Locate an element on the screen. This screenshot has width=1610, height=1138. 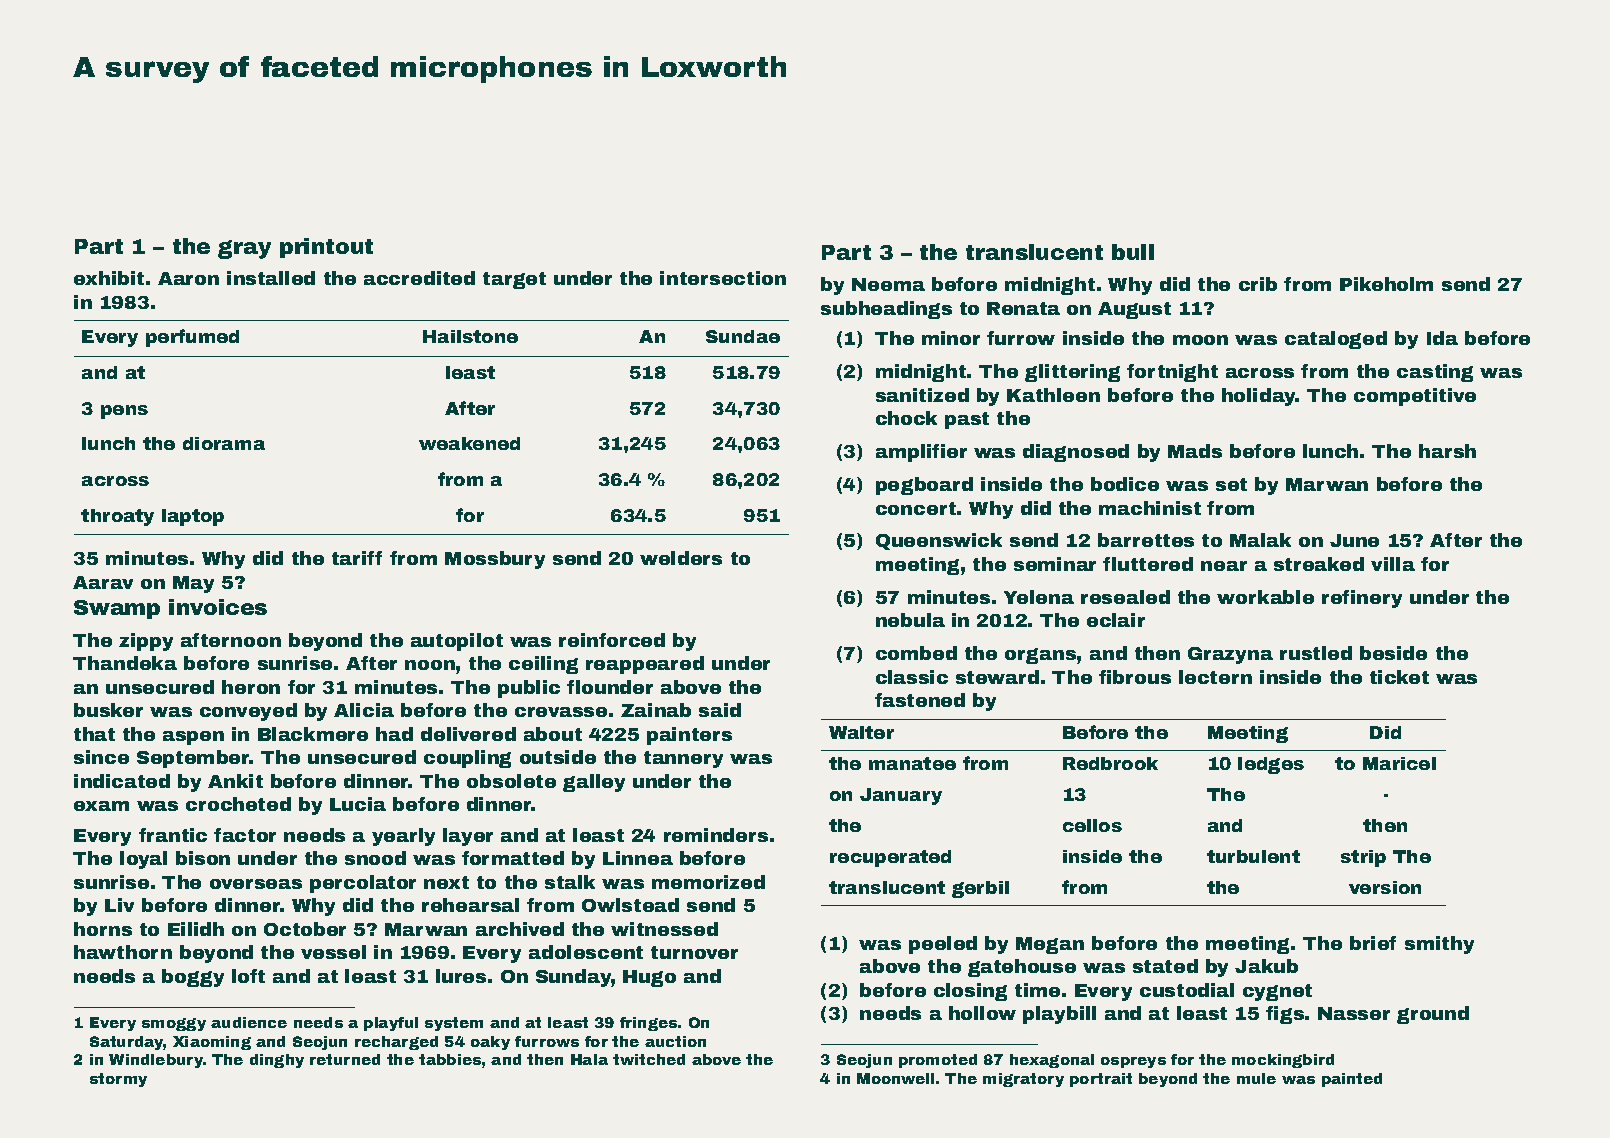
Maricel is located at coordinates (1399, 763).
